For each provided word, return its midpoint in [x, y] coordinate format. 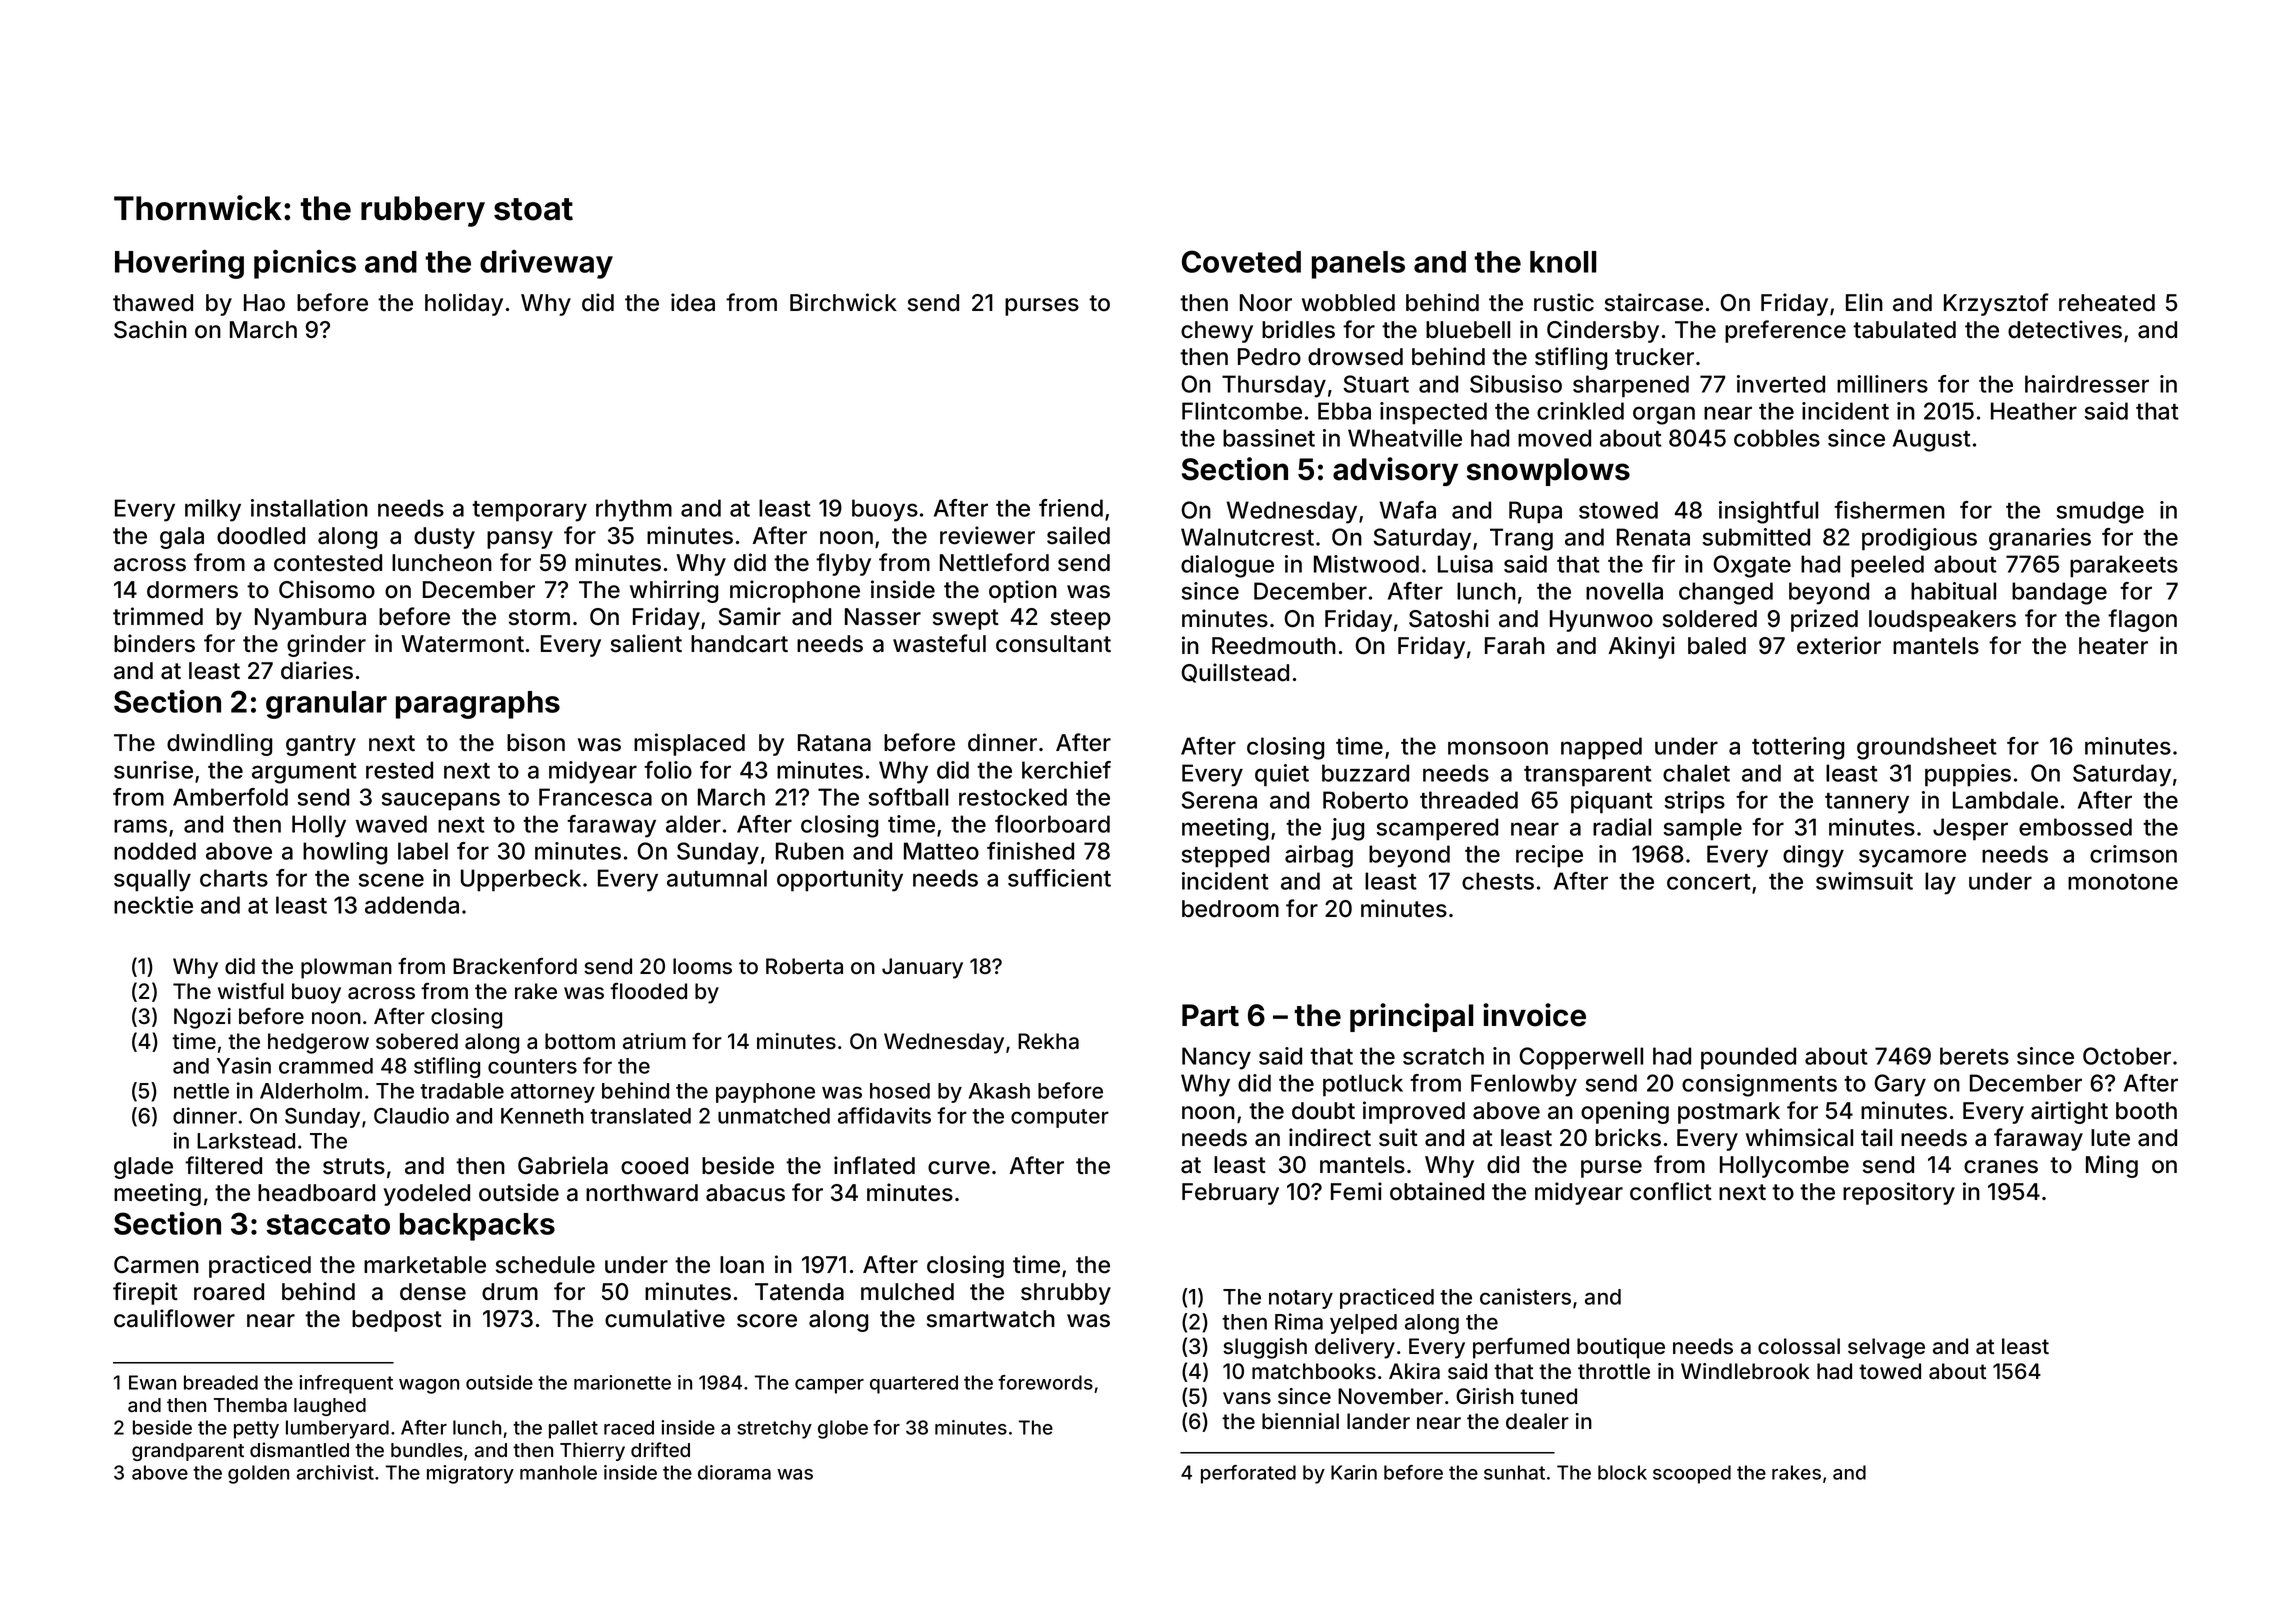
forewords [1045, 1382]
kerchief [1066, 770]
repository [1899, 1193]
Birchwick [843, 302]
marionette [622, 1382]
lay [1940, 883]
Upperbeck [521, 880]
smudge [2100, 512]
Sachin [150, 329]
